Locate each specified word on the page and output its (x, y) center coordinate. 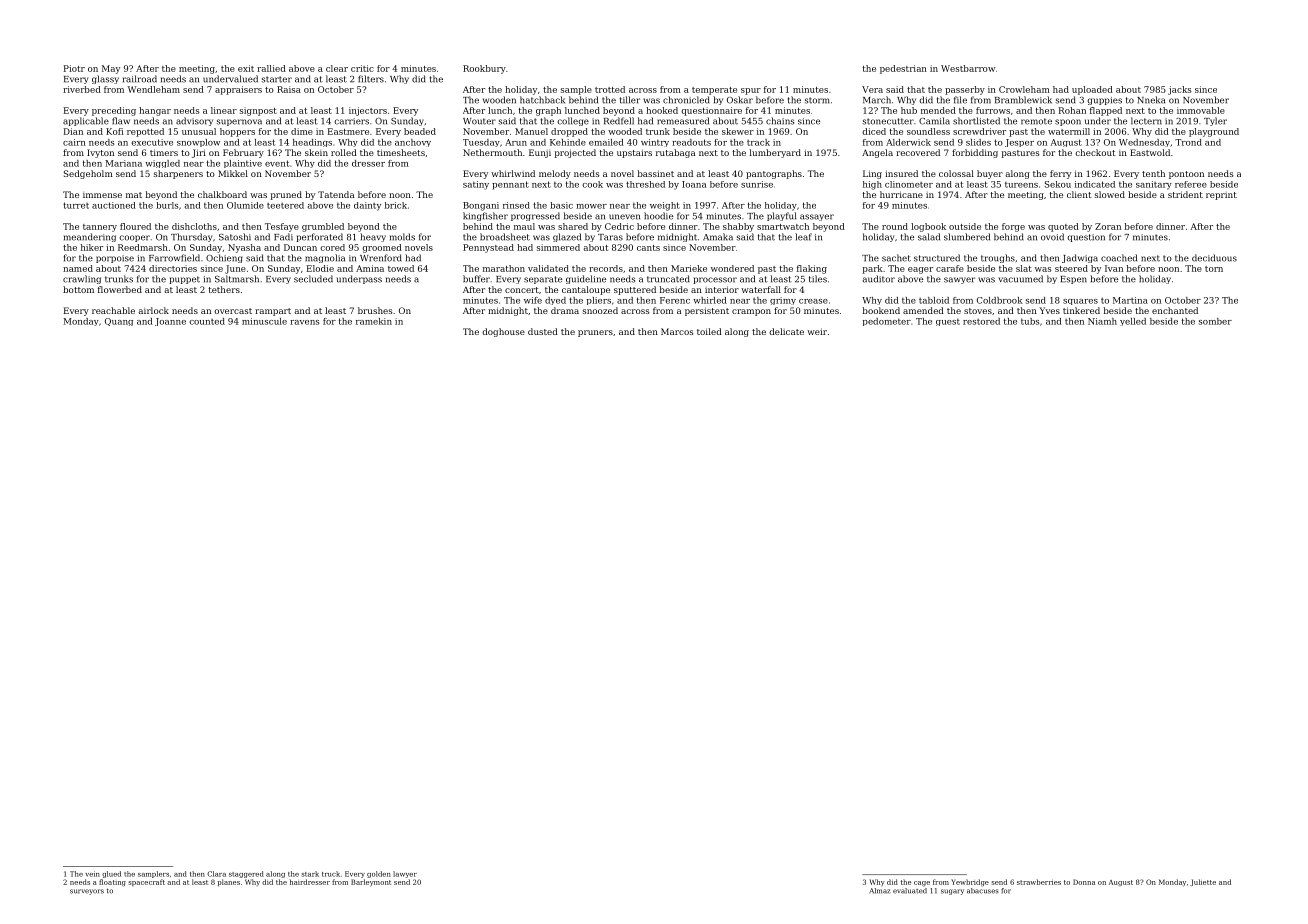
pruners (595, 333)
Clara (216, 874)
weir (817, 331)
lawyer (405, 874)
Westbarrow (968, 68)
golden (379, 874)
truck (331, 874)
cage (922, 884)
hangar (155, 111)
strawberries (1039, 882)
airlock (153, 310)
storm (817, 100)
